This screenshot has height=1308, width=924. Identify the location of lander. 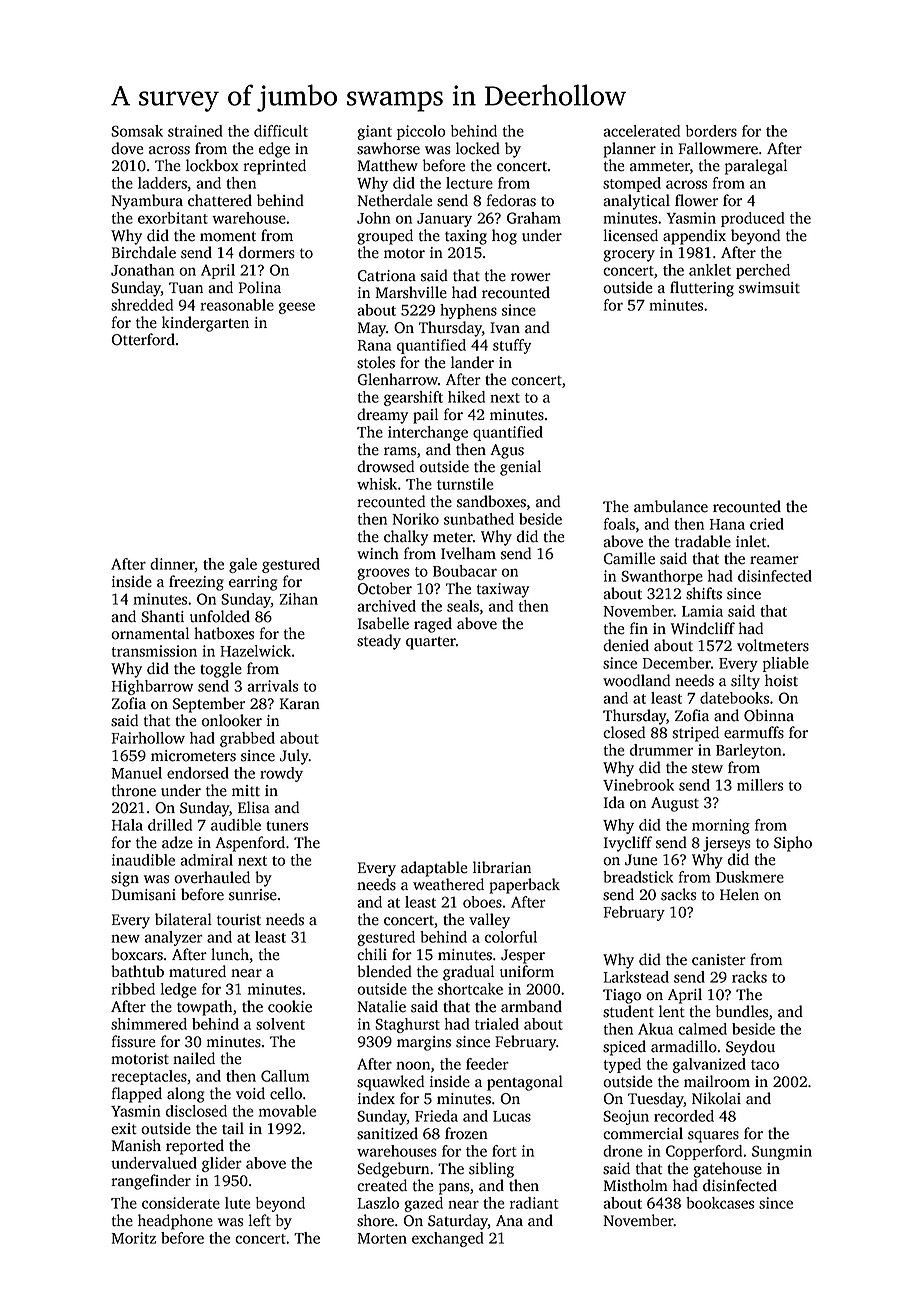
(472, 362).
